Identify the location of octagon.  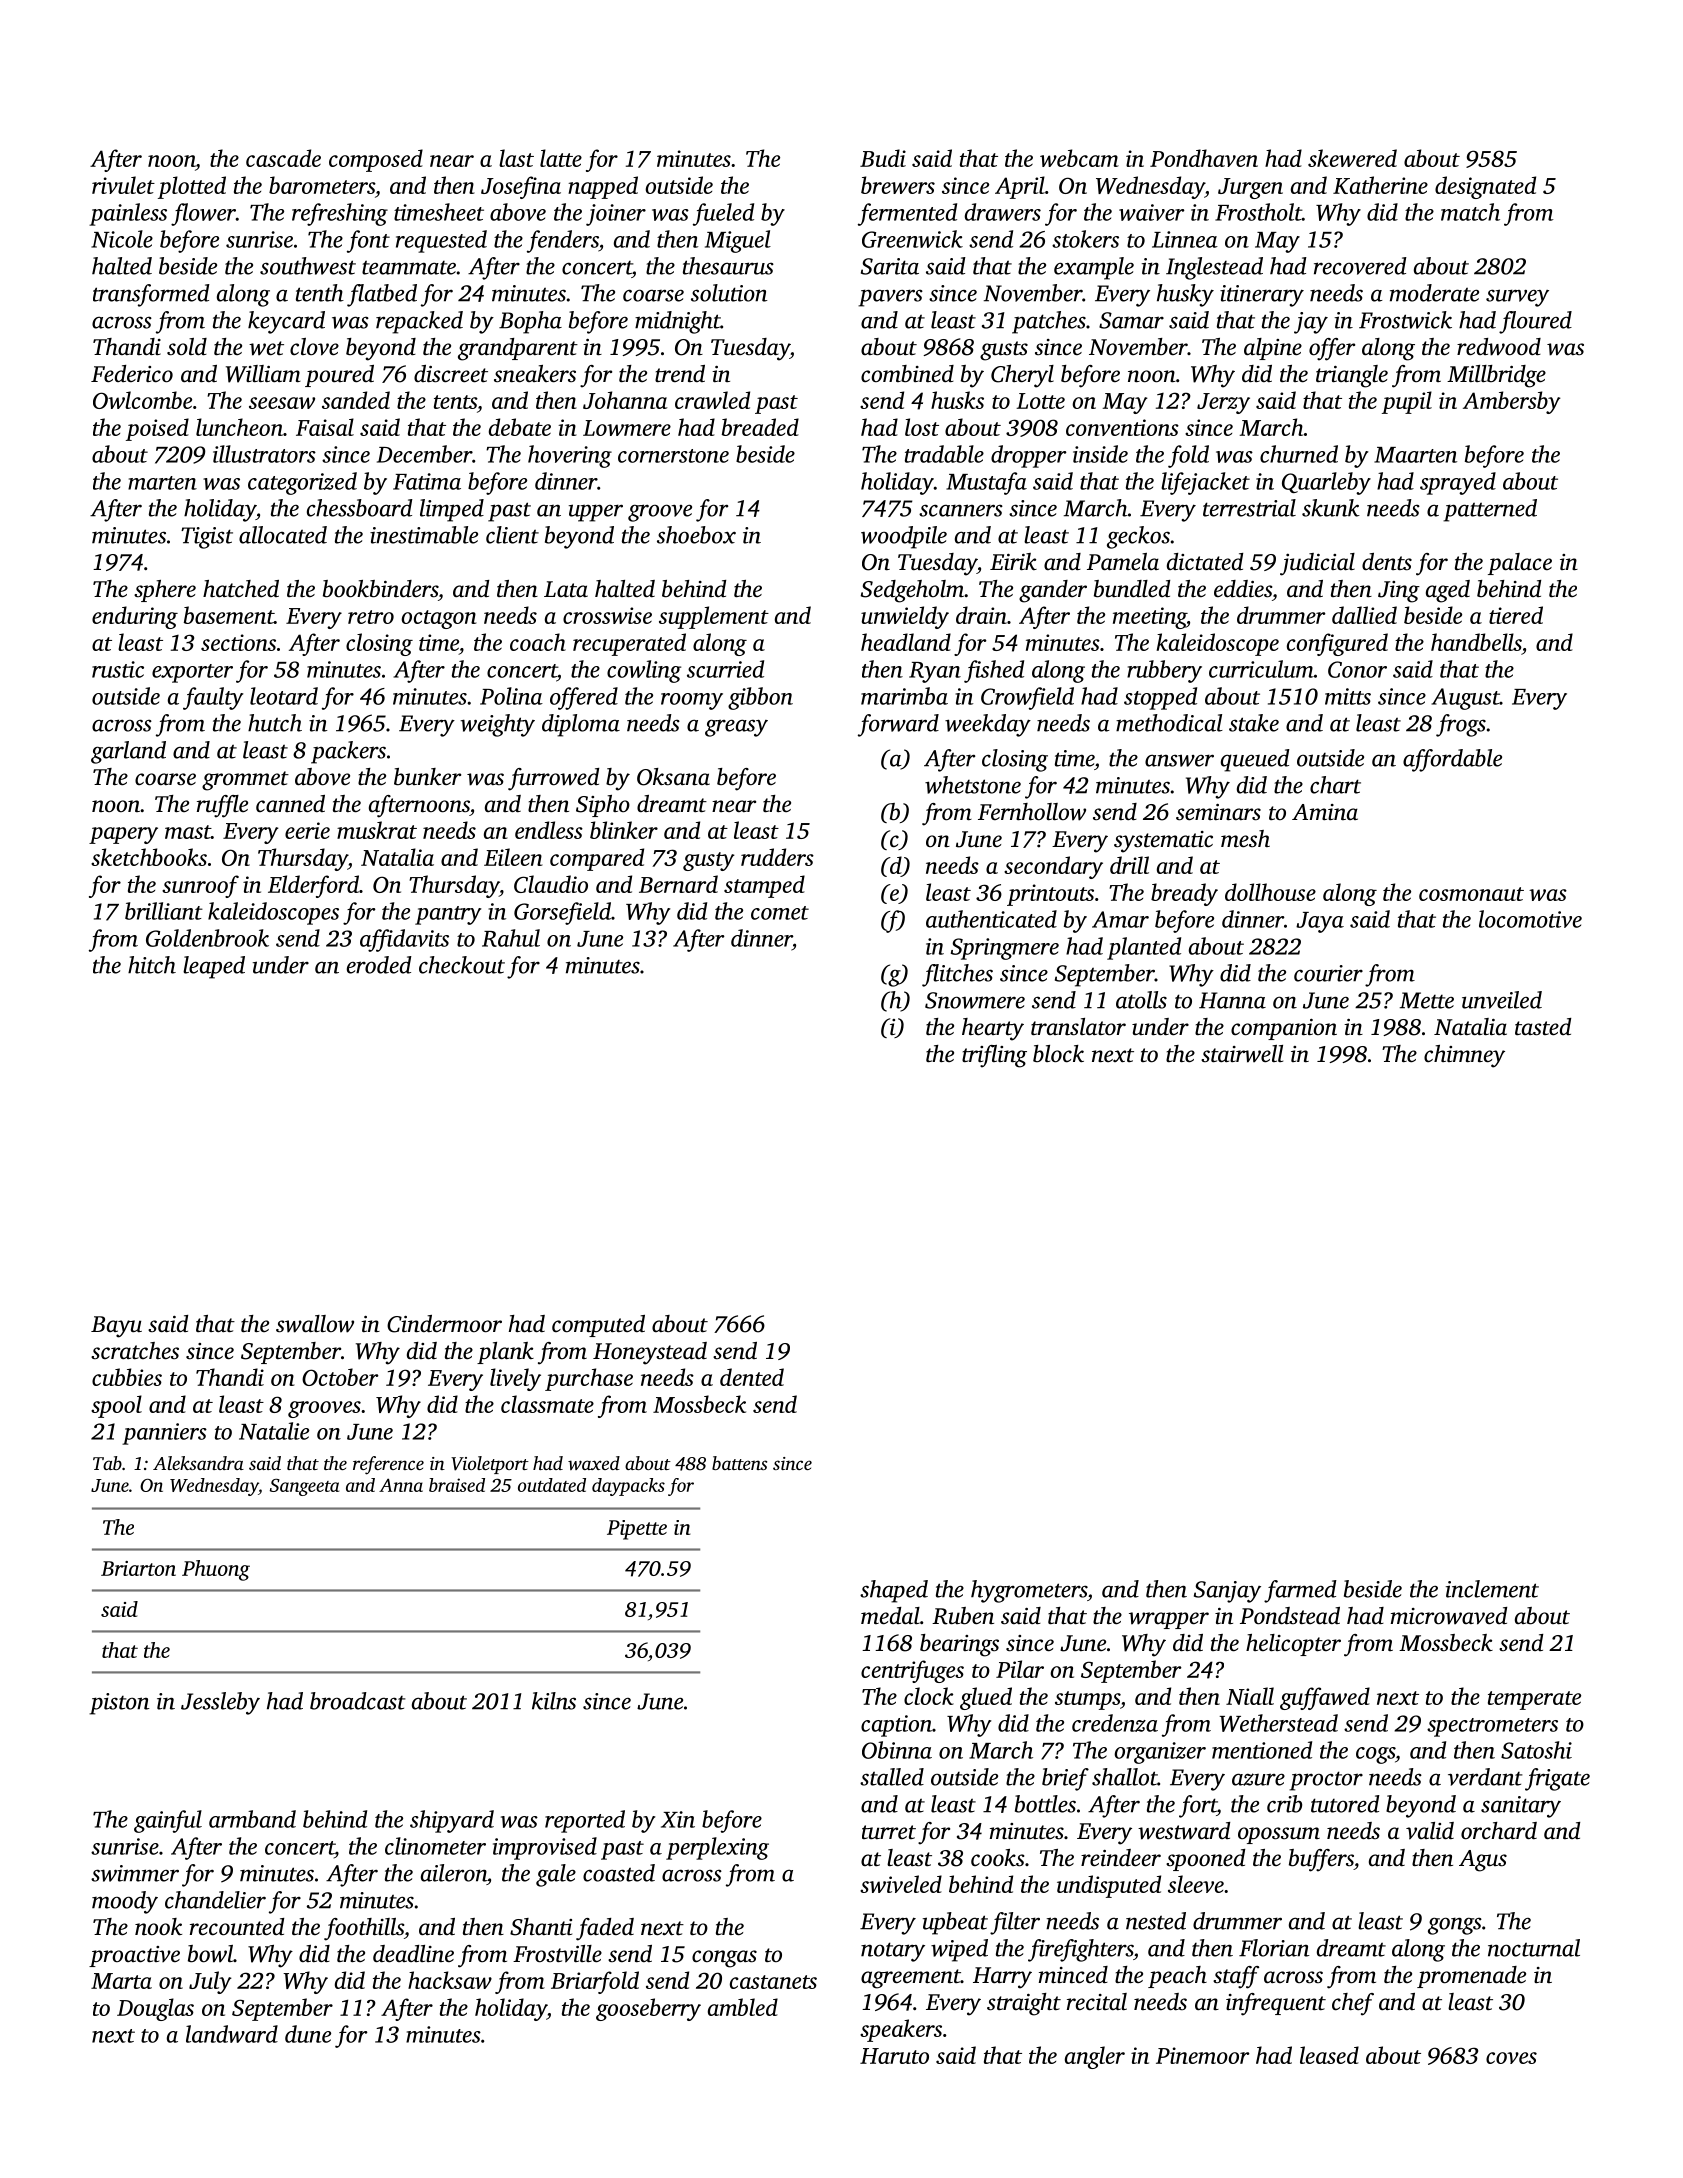
(439, 619).
